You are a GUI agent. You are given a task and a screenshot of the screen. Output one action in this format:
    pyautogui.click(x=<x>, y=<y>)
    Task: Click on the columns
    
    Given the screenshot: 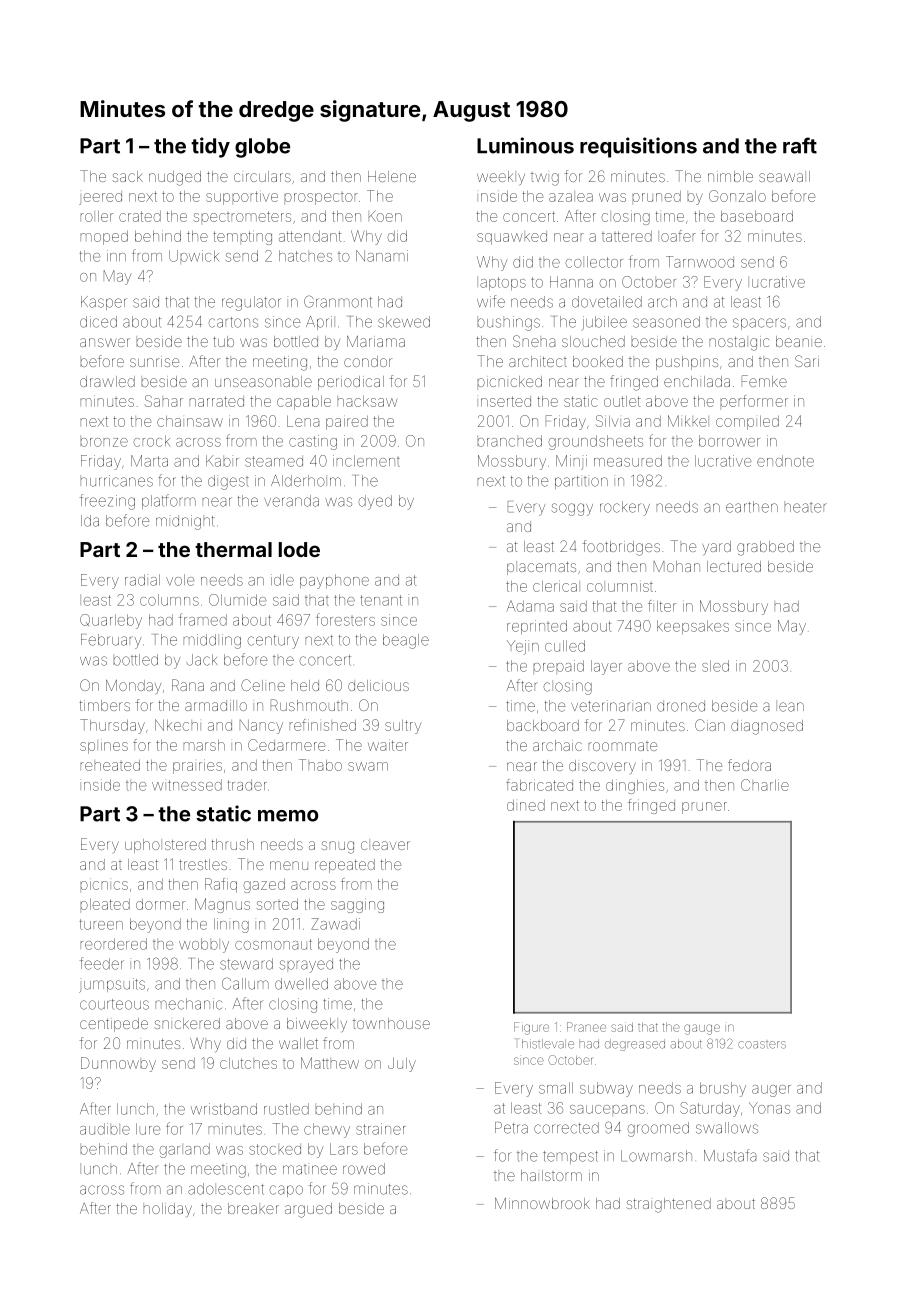 What is the action you would take?
    pyautogui.click(x=169, y=600)
